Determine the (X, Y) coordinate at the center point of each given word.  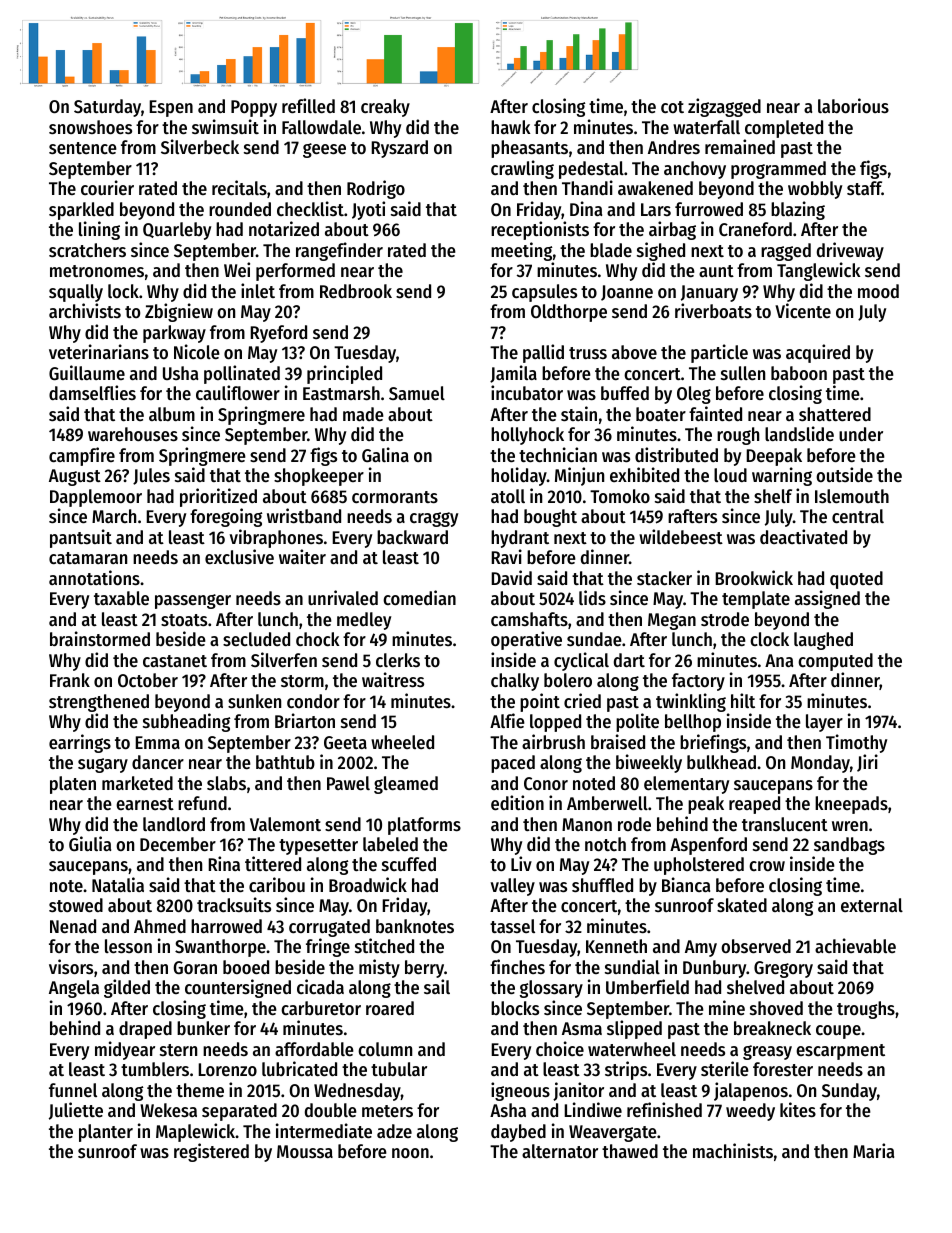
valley (513, 887)
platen (73, 785)
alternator (560, 1151)
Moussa (305, 1151)
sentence (83, 148)
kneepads (851, 805)
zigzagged (724, 107)
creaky (385, 108)
